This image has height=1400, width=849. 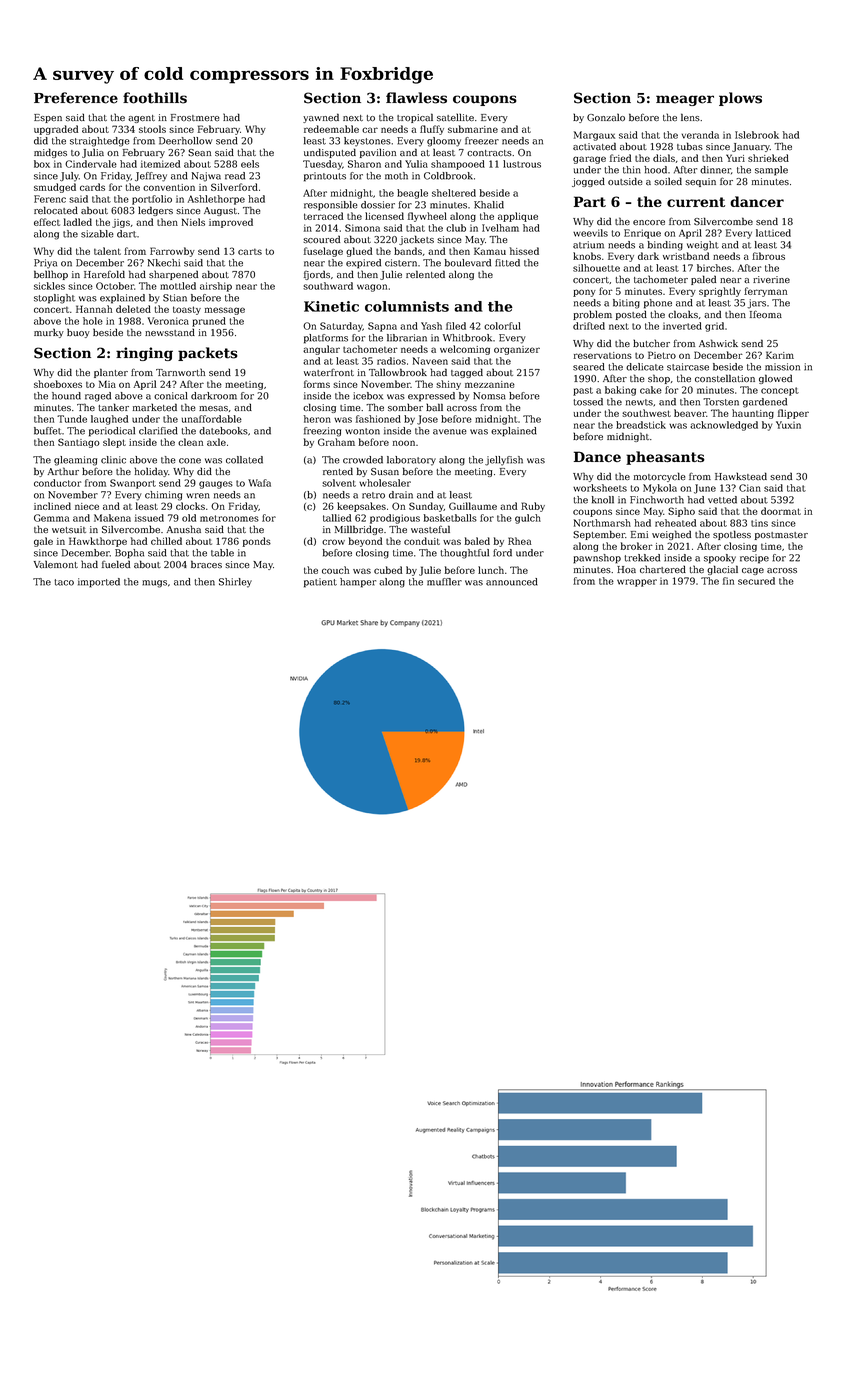 What do you see at coordinates (391, 361) in the image?
I see `radios` at bounding box center [391, 361].
